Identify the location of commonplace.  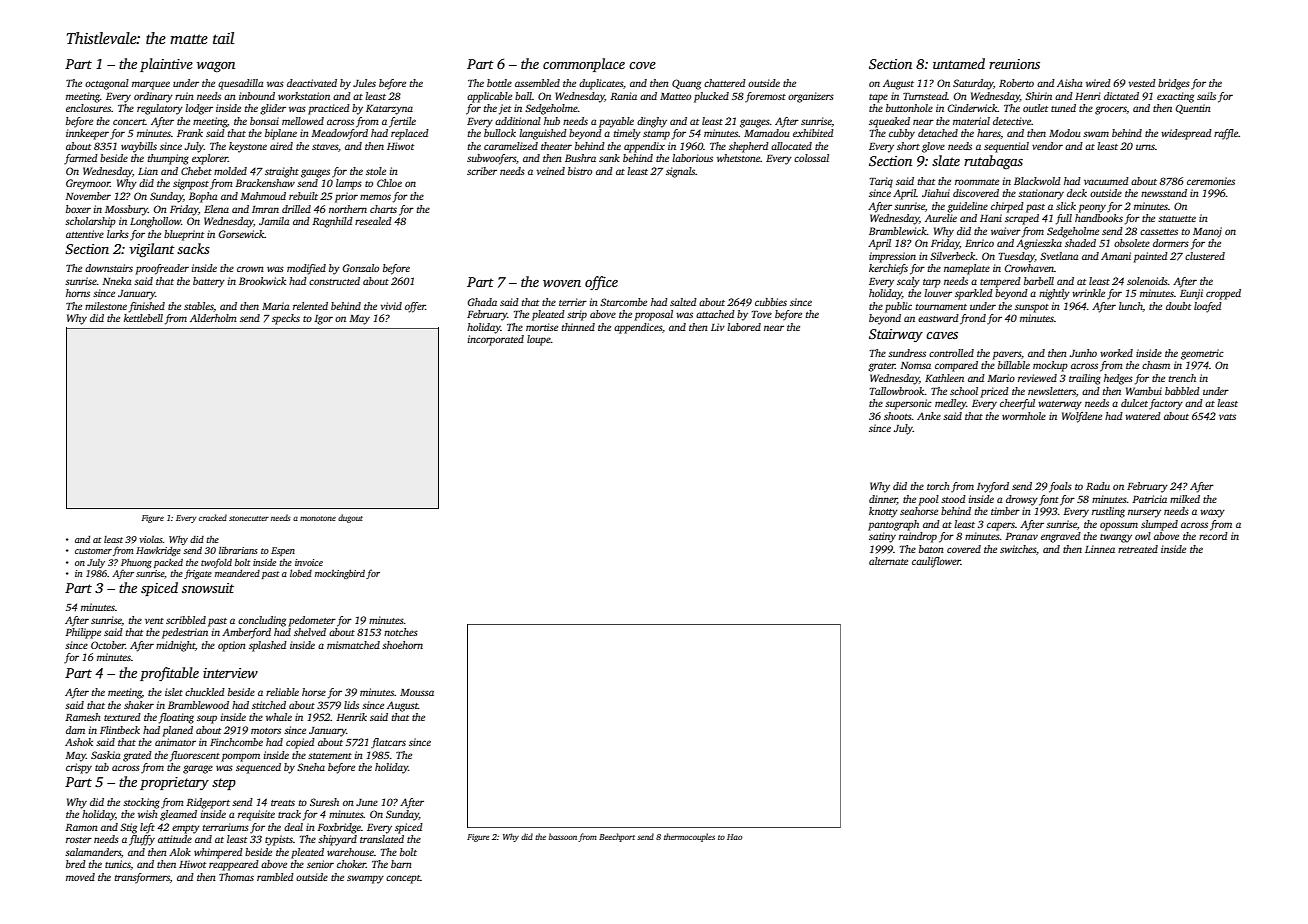
(584, 65).
